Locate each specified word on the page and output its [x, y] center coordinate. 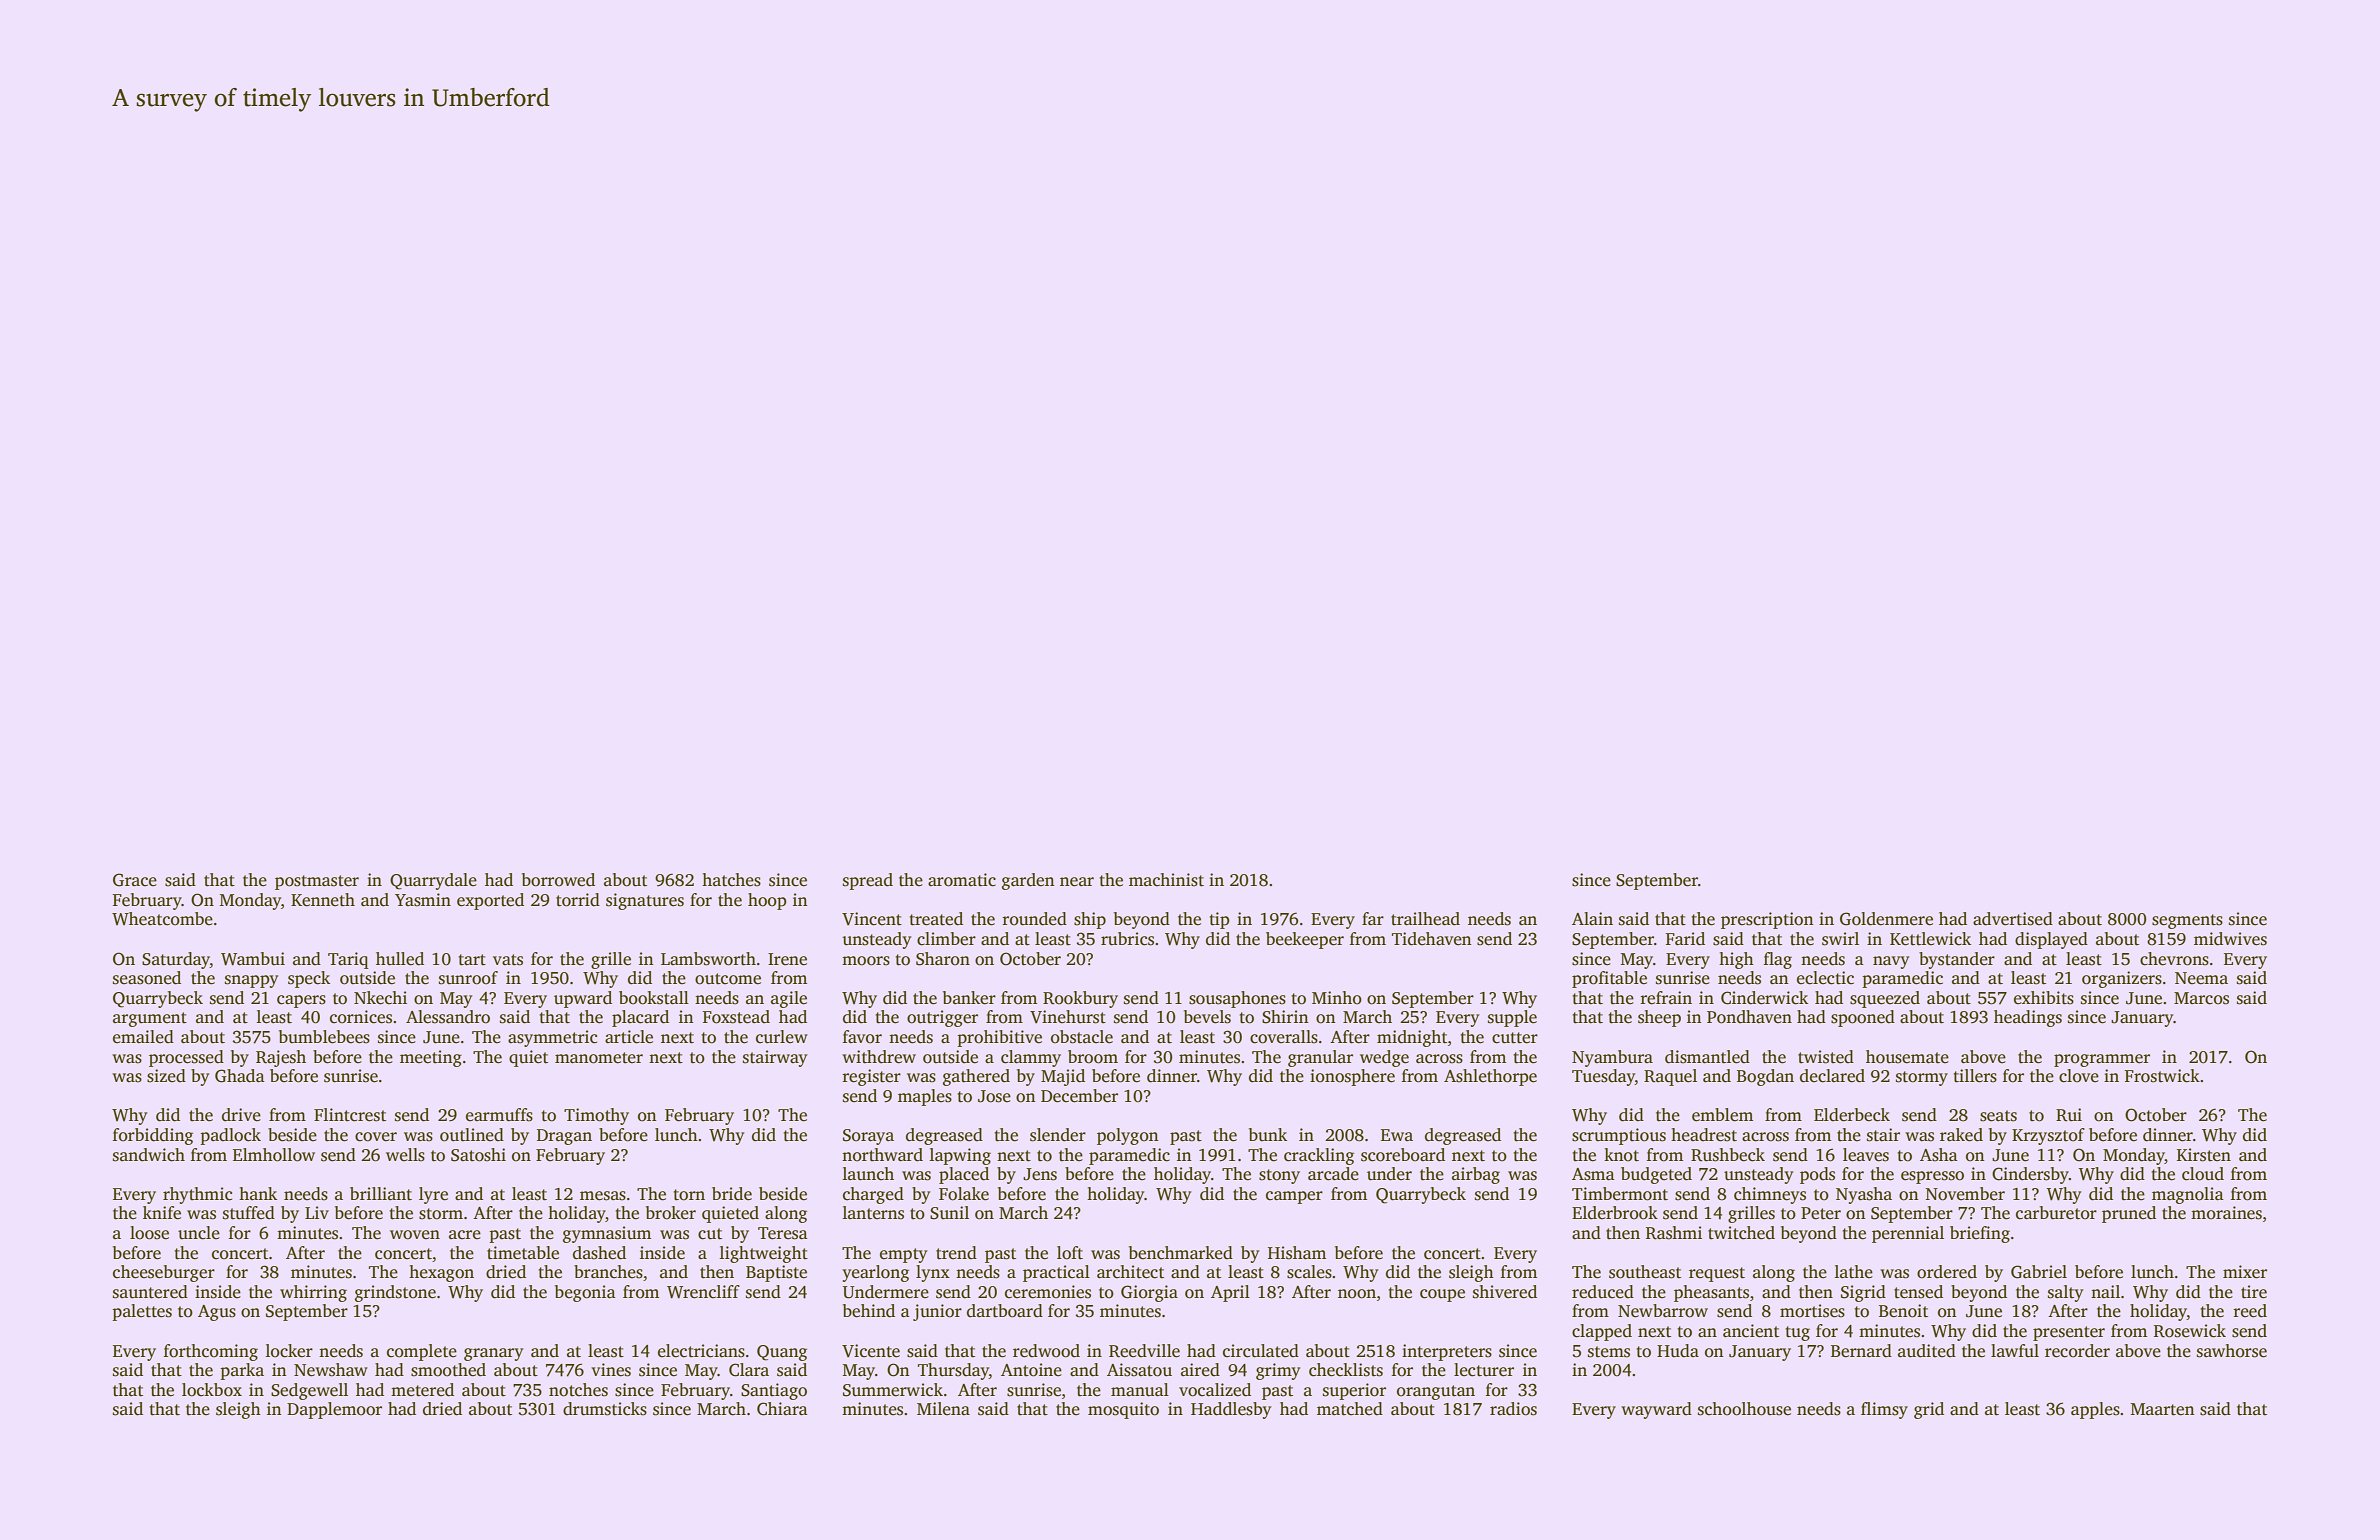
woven [415, 1235]
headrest [1704, 1135]
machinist [1166, 880]
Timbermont [1620, 1194]
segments [2187, 921]
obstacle [1082, 1037]
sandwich [149, 1155]
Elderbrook [1615, 1213]
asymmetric [552, 1038]
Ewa [1397, 1135]
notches [578, 1390]
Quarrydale [433, 881]
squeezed [1885, 999]
